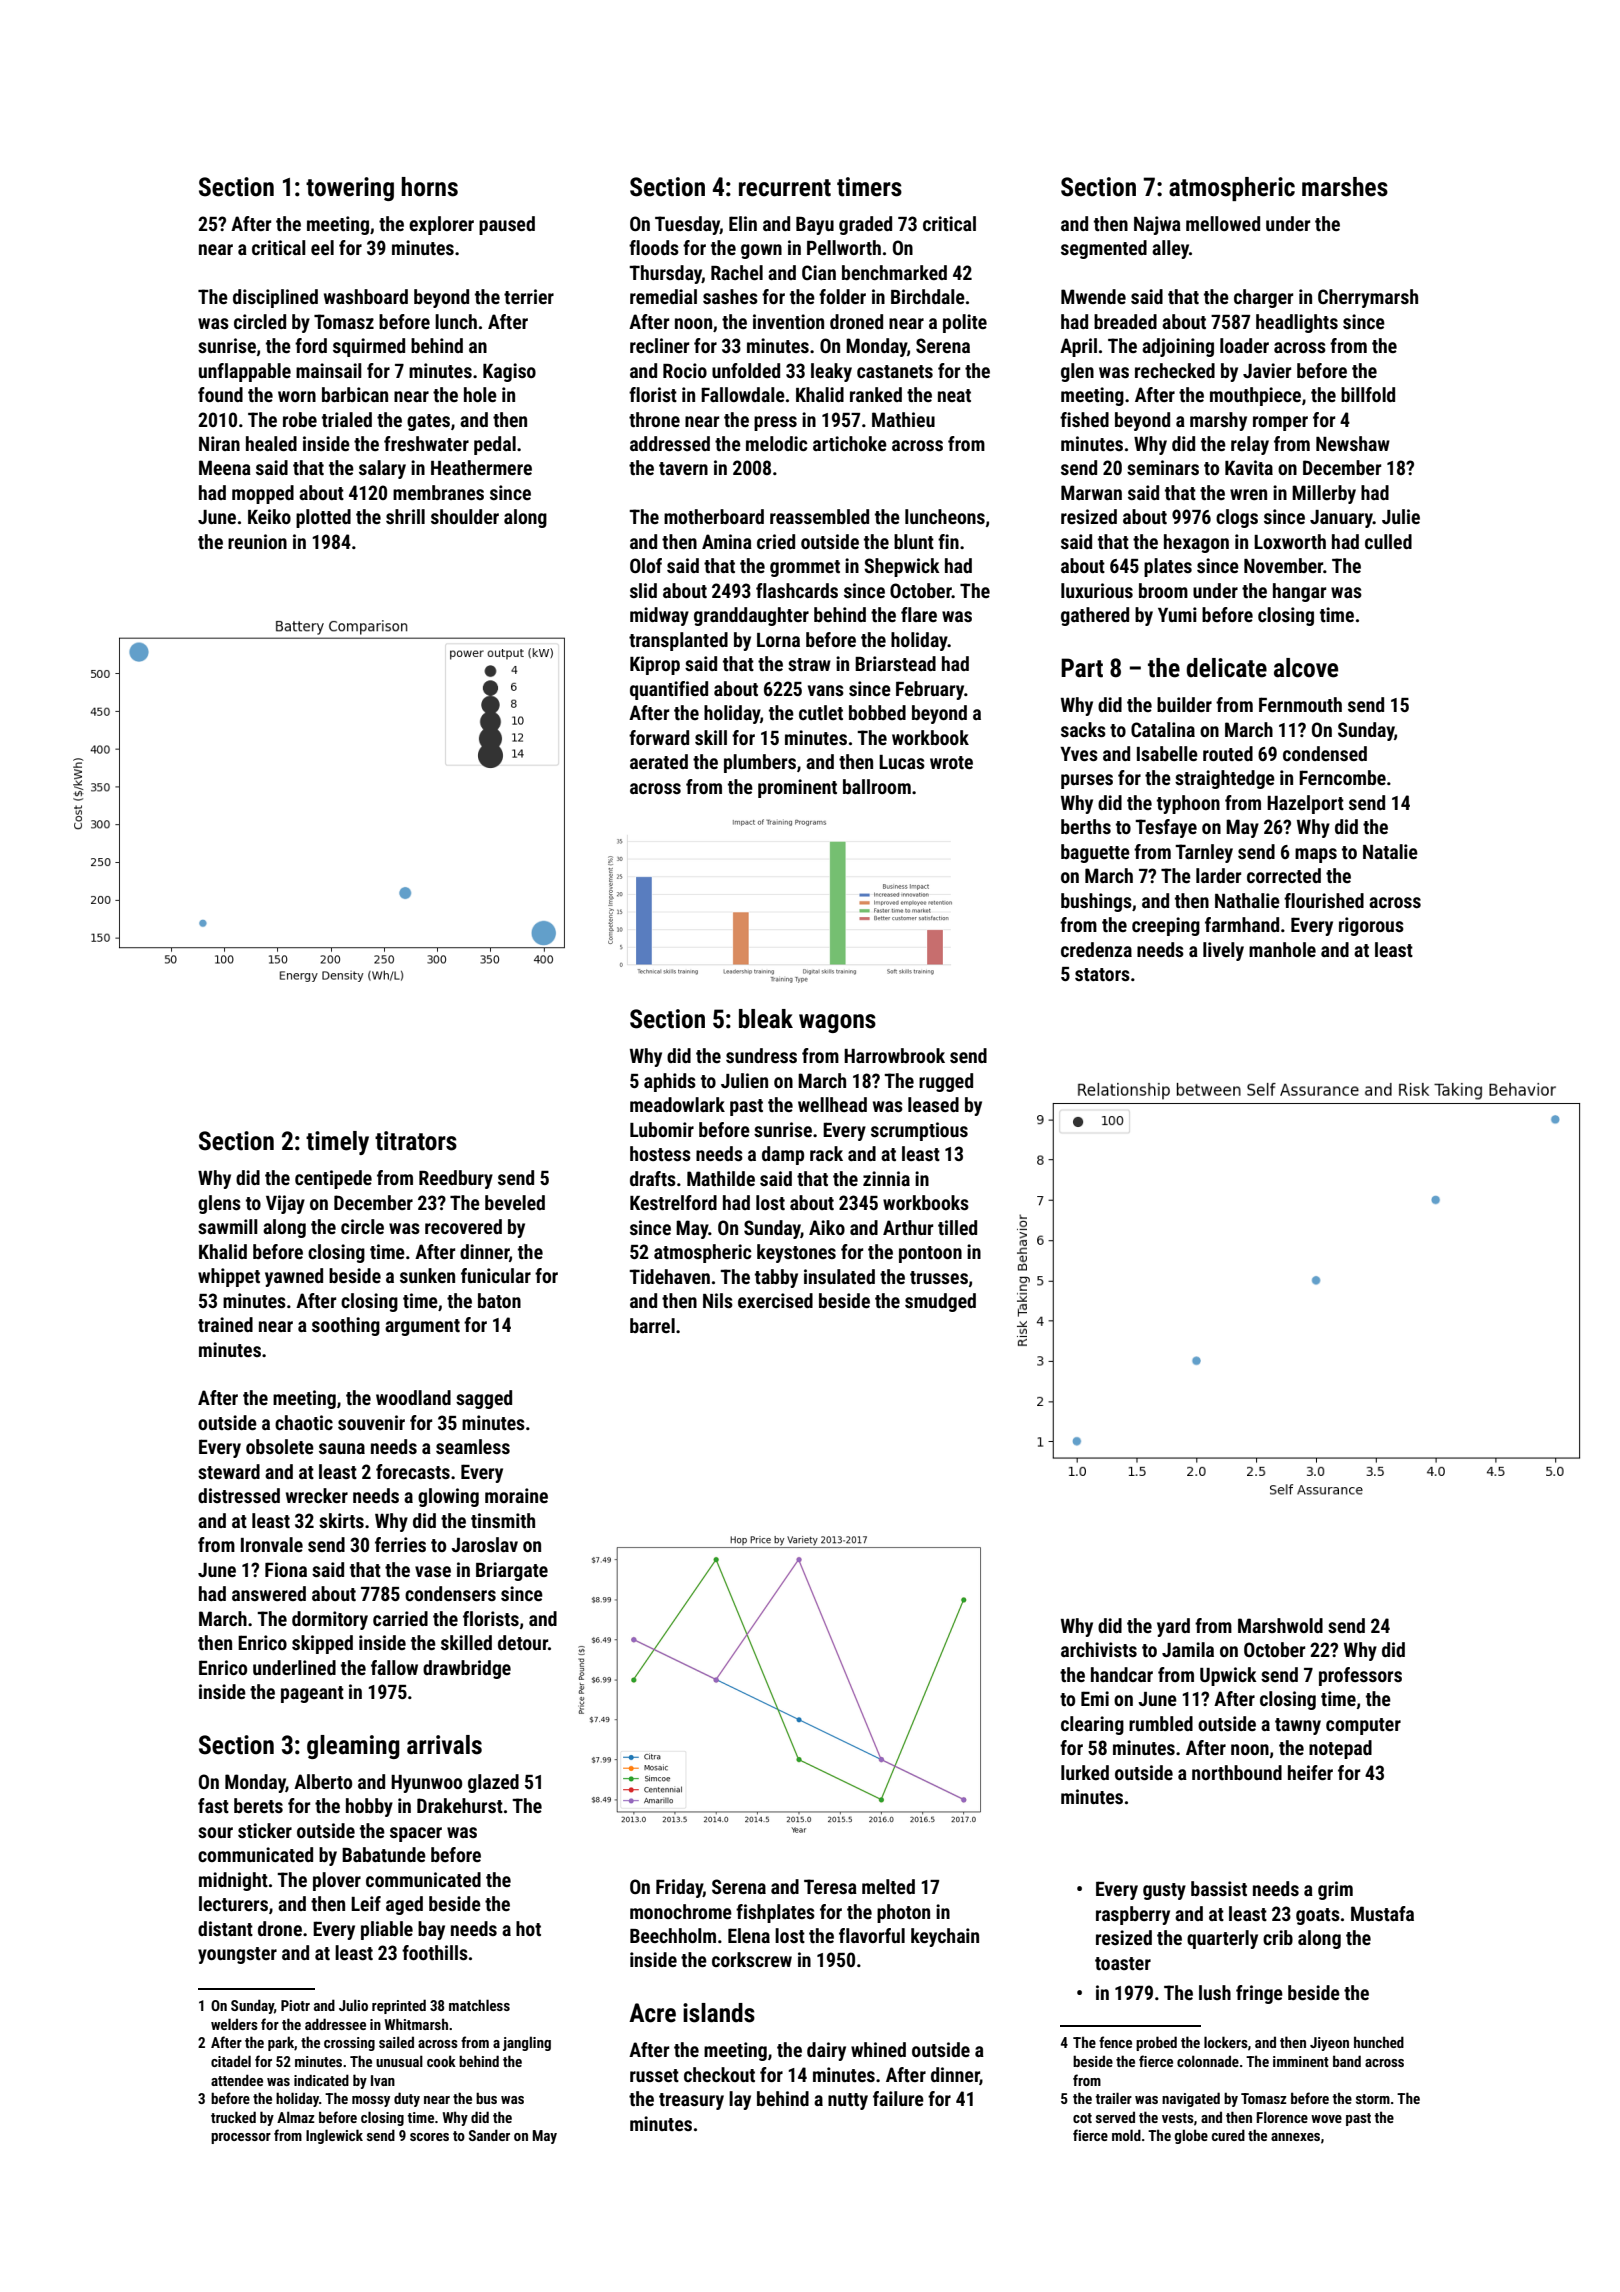 The height and width of the document is (2292, 1620). What do you see at coordinates (239, 1495) in the document?
I see `distressed` at bounding box center [239, 1495].
